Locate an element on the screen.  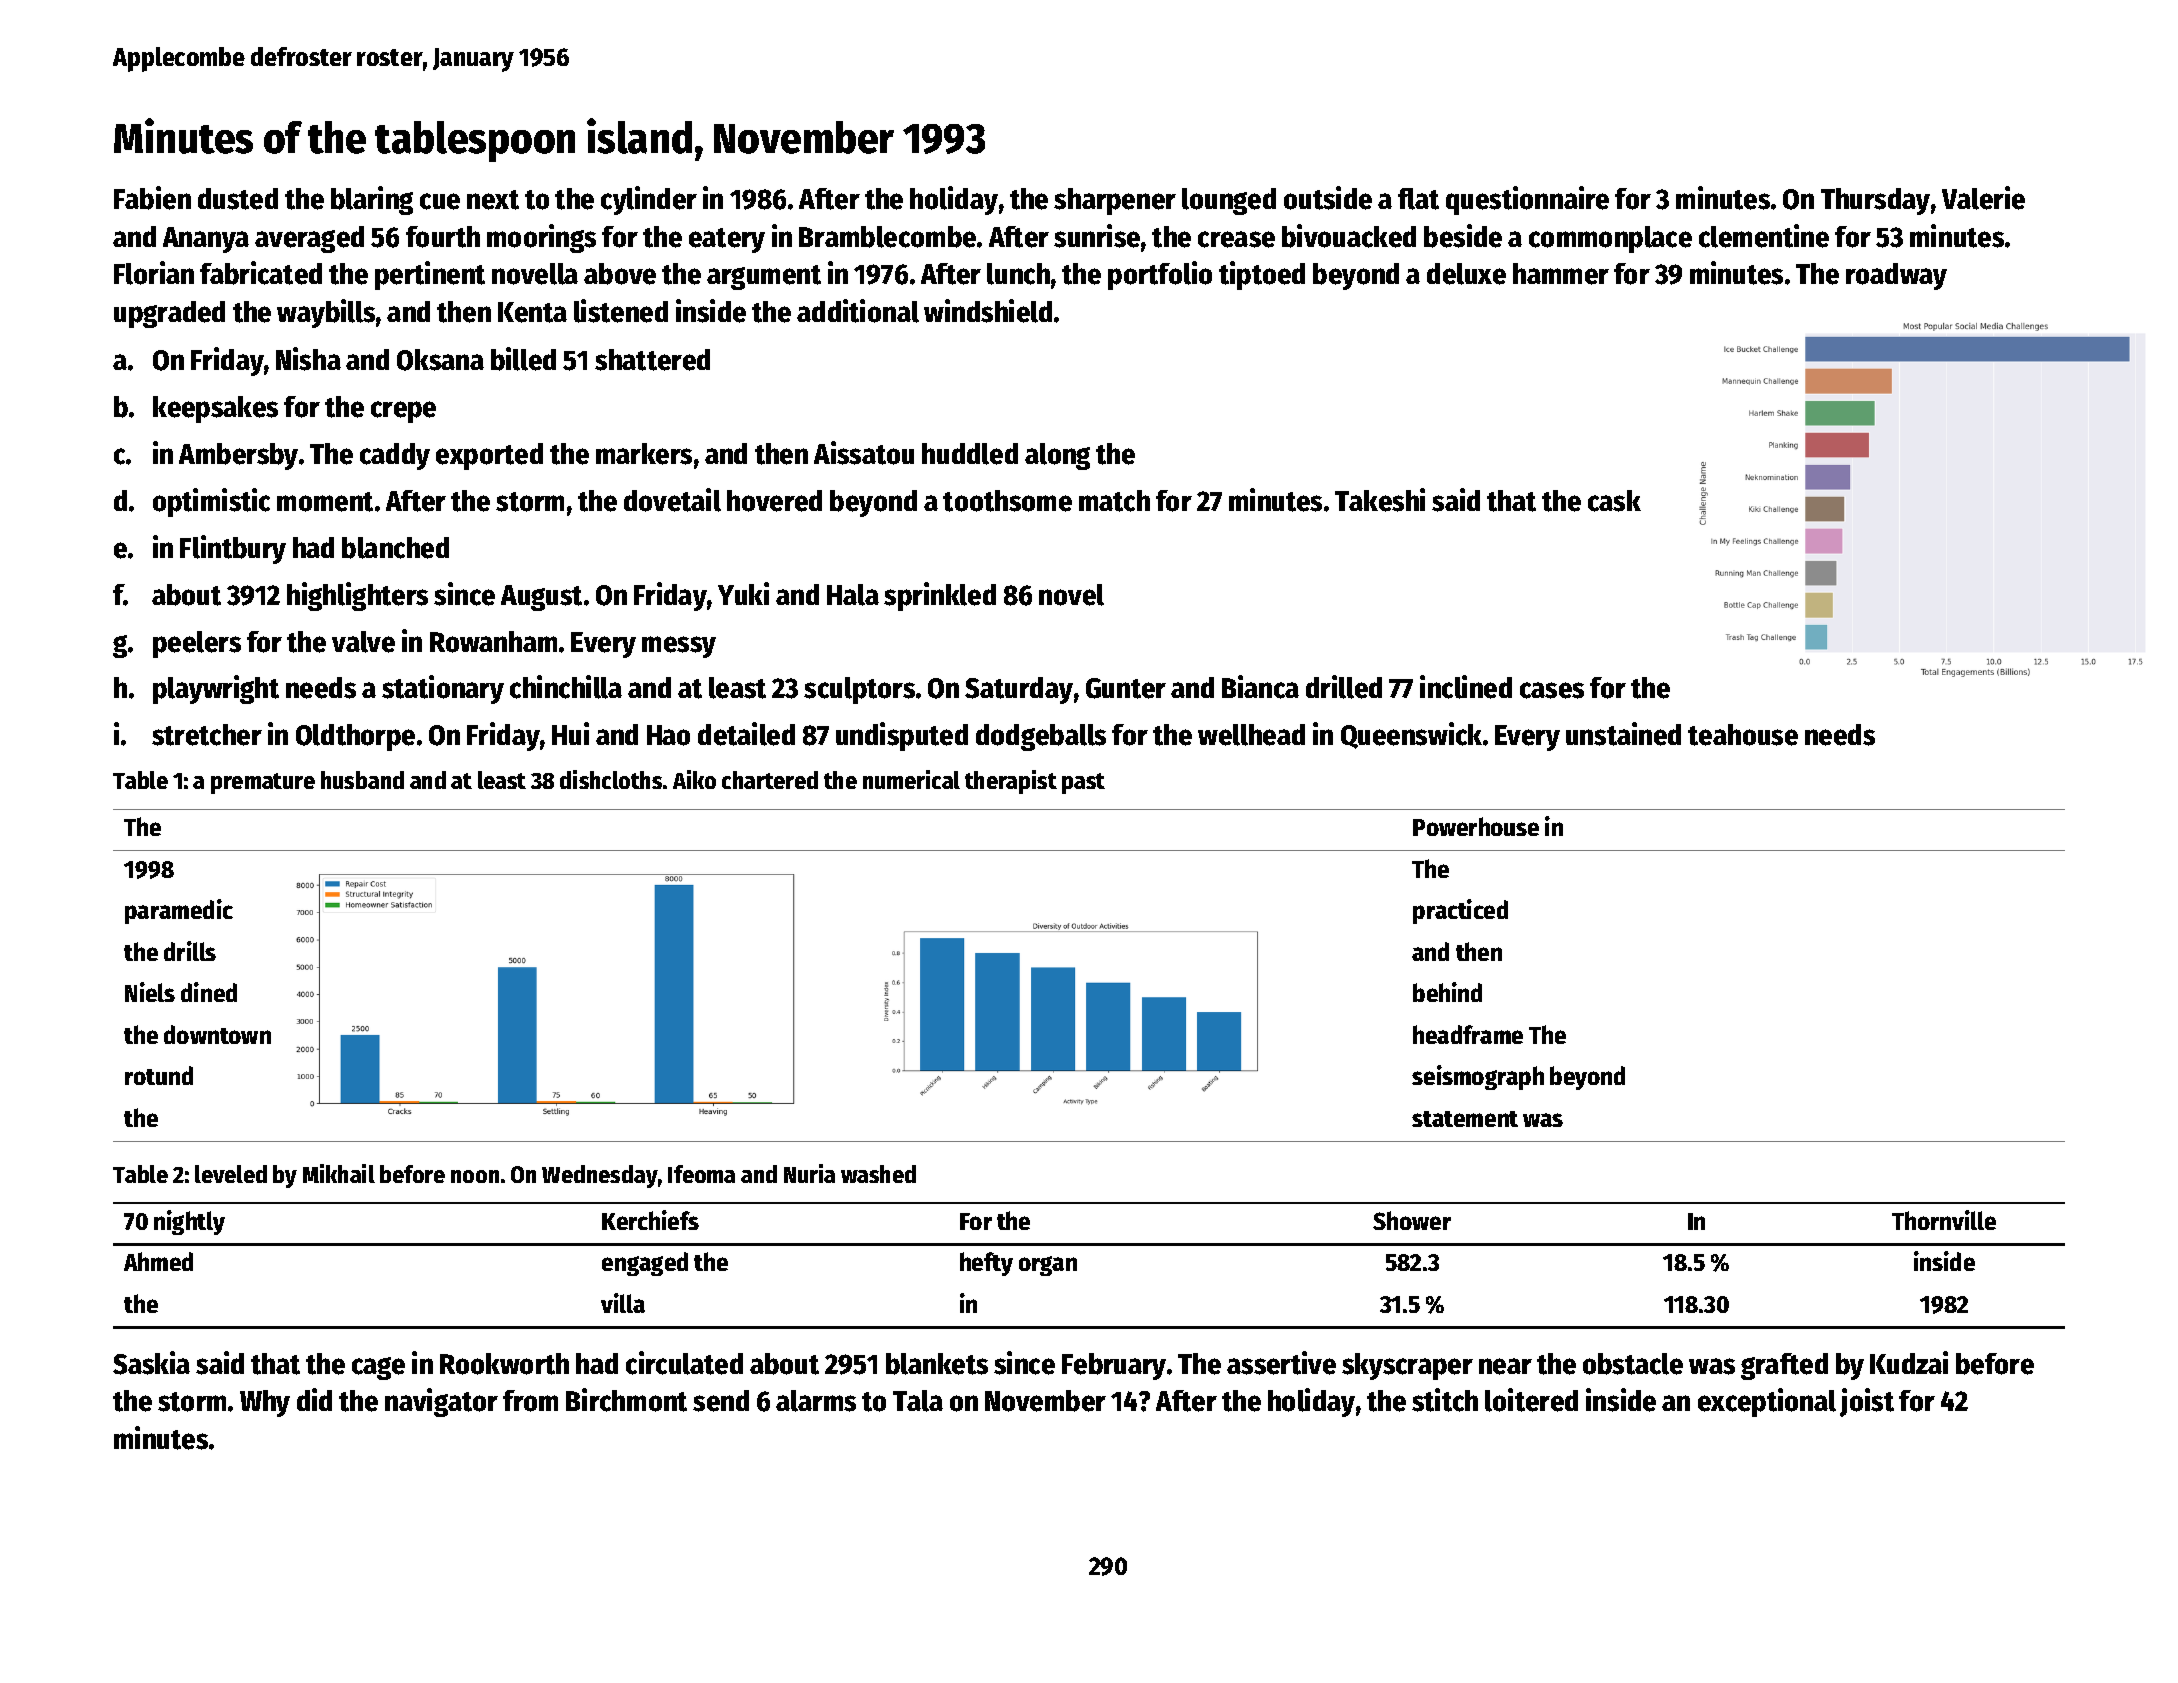
roadway is located at coordinates (1896, 276).
